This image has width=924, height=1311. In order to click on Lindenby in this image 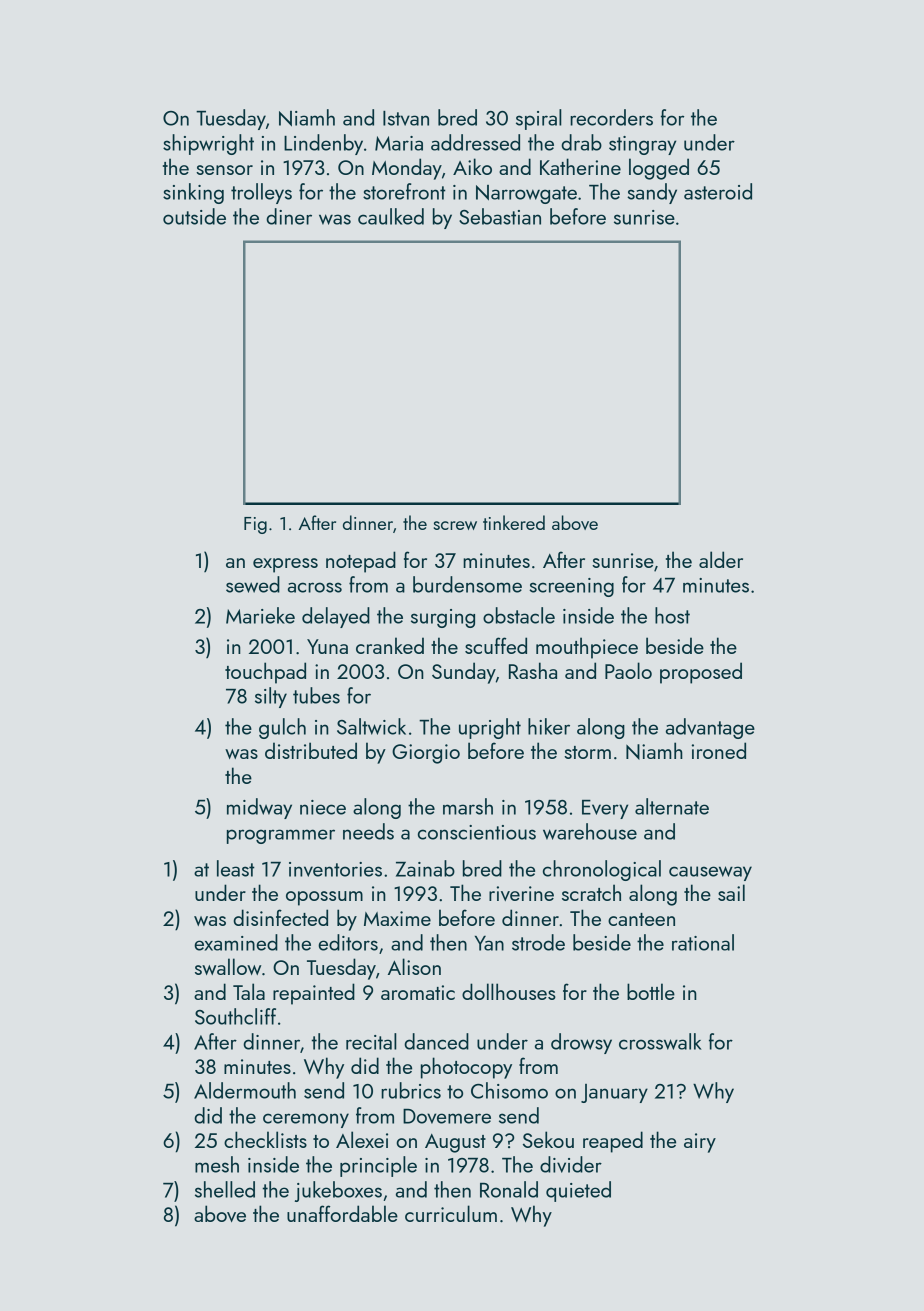, I will do `click(323, 144)`.
